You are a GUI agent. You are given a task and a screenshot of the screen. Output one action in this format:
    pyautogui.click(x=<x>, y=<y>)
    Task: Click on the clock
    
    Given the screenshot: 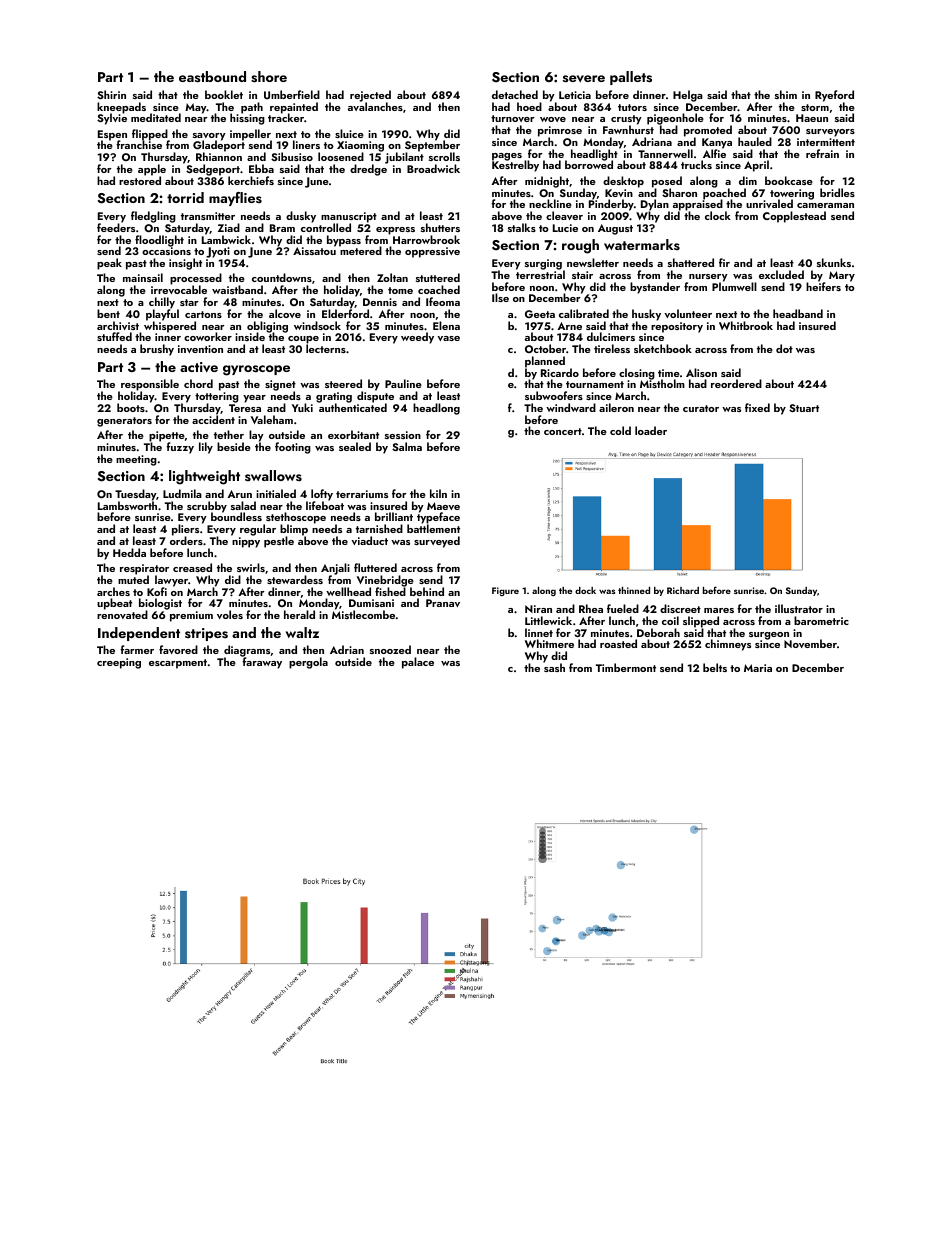 What is the action you would take?
    pyautogui.click(x=718, y=215)
